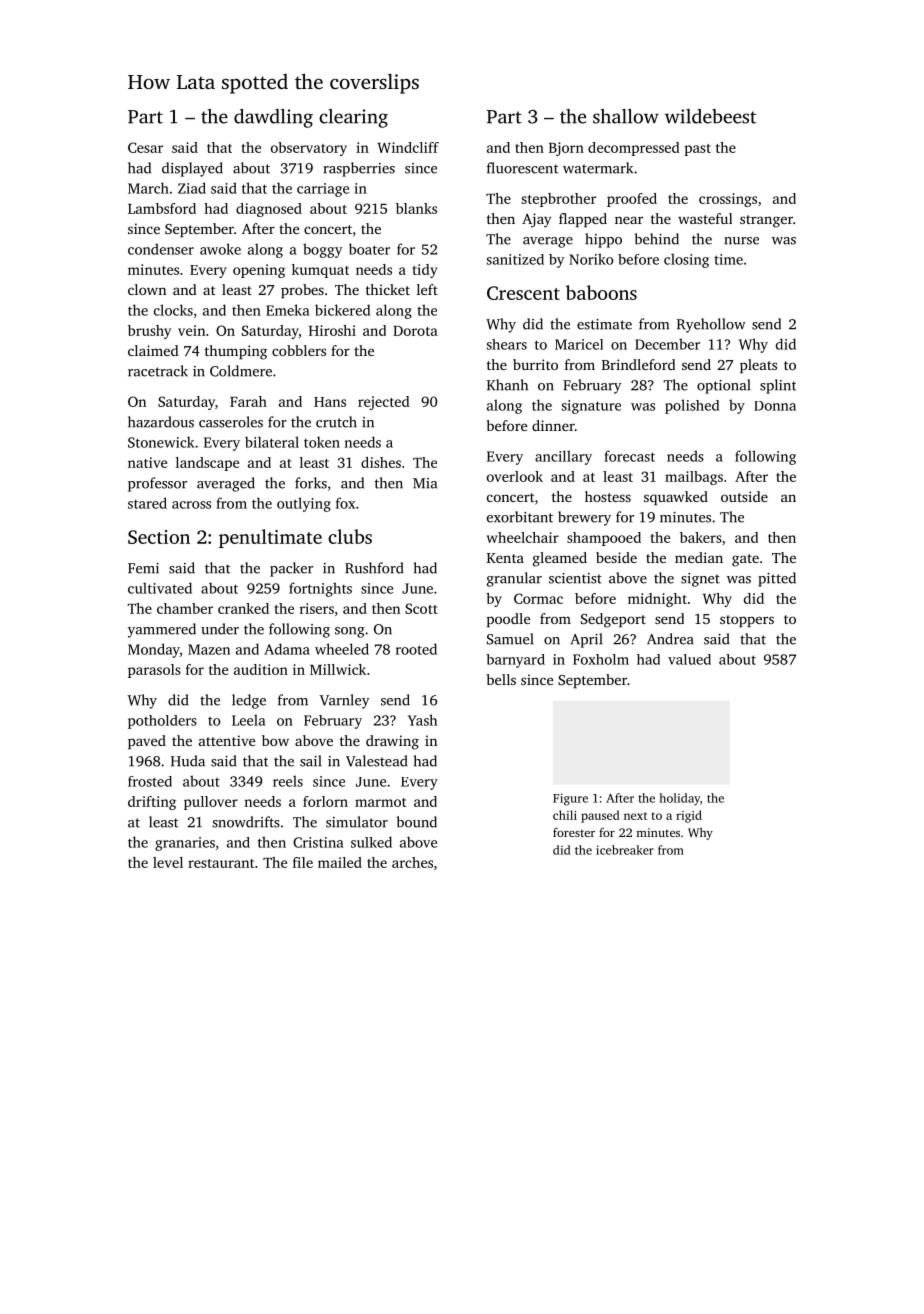 The height and width of the page is (1314, 924). What do you see at coordinates (275, 740) in the page?
I see `bow` at bounding box center [275, 740].
